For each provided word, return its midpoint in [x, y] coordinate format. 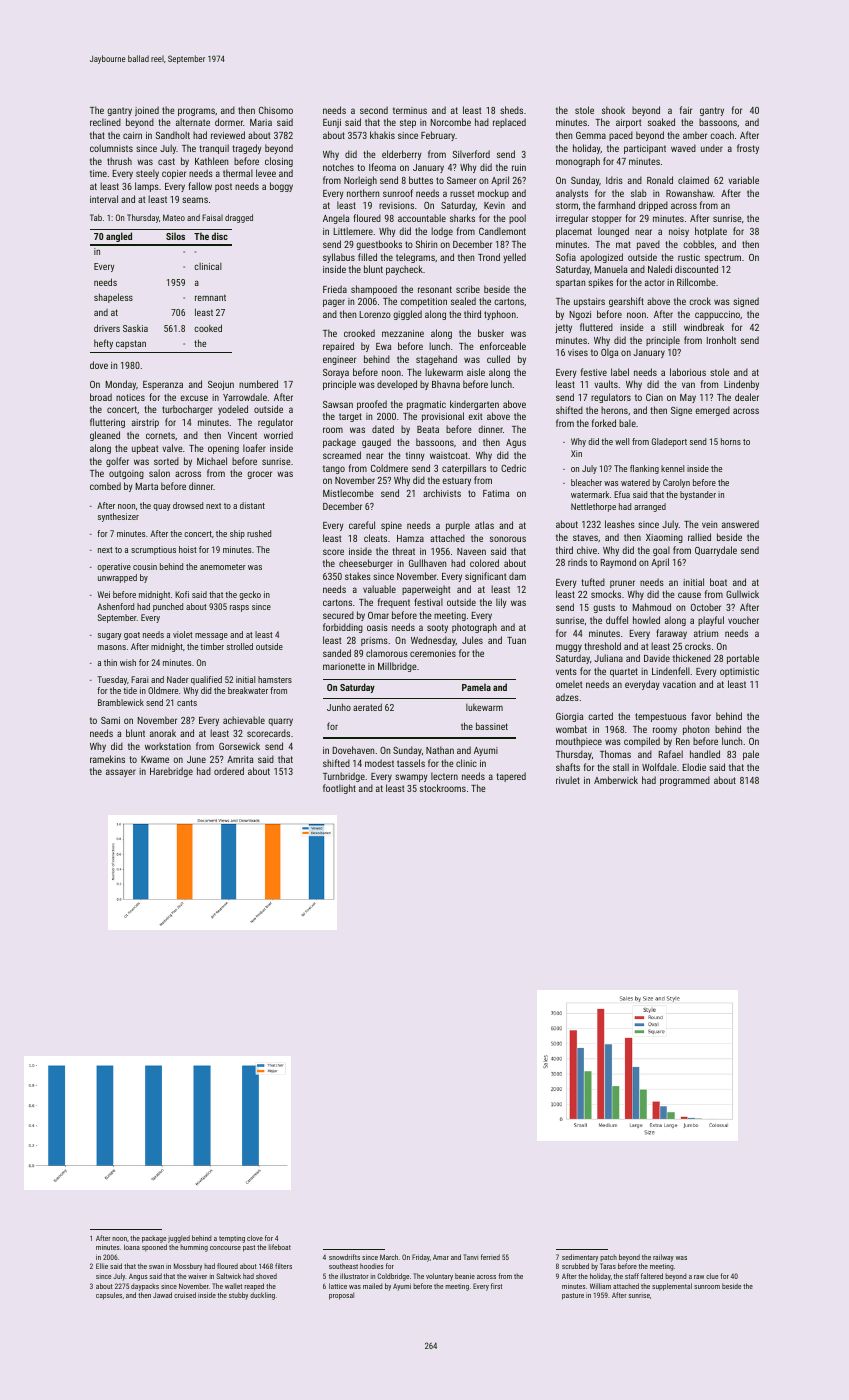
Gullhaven [427, 563]
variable [743, 180]
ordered [229, 771]
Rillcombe [696, 282]
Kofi [182, 594]
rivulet [568, 780]
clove [255, 1238]
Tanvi [470, 1257]
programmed [685, 781]
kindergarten [474, 405]
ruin [519, 167]
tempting [232, 1239]
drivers [107, 328]
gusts [604, 608]
